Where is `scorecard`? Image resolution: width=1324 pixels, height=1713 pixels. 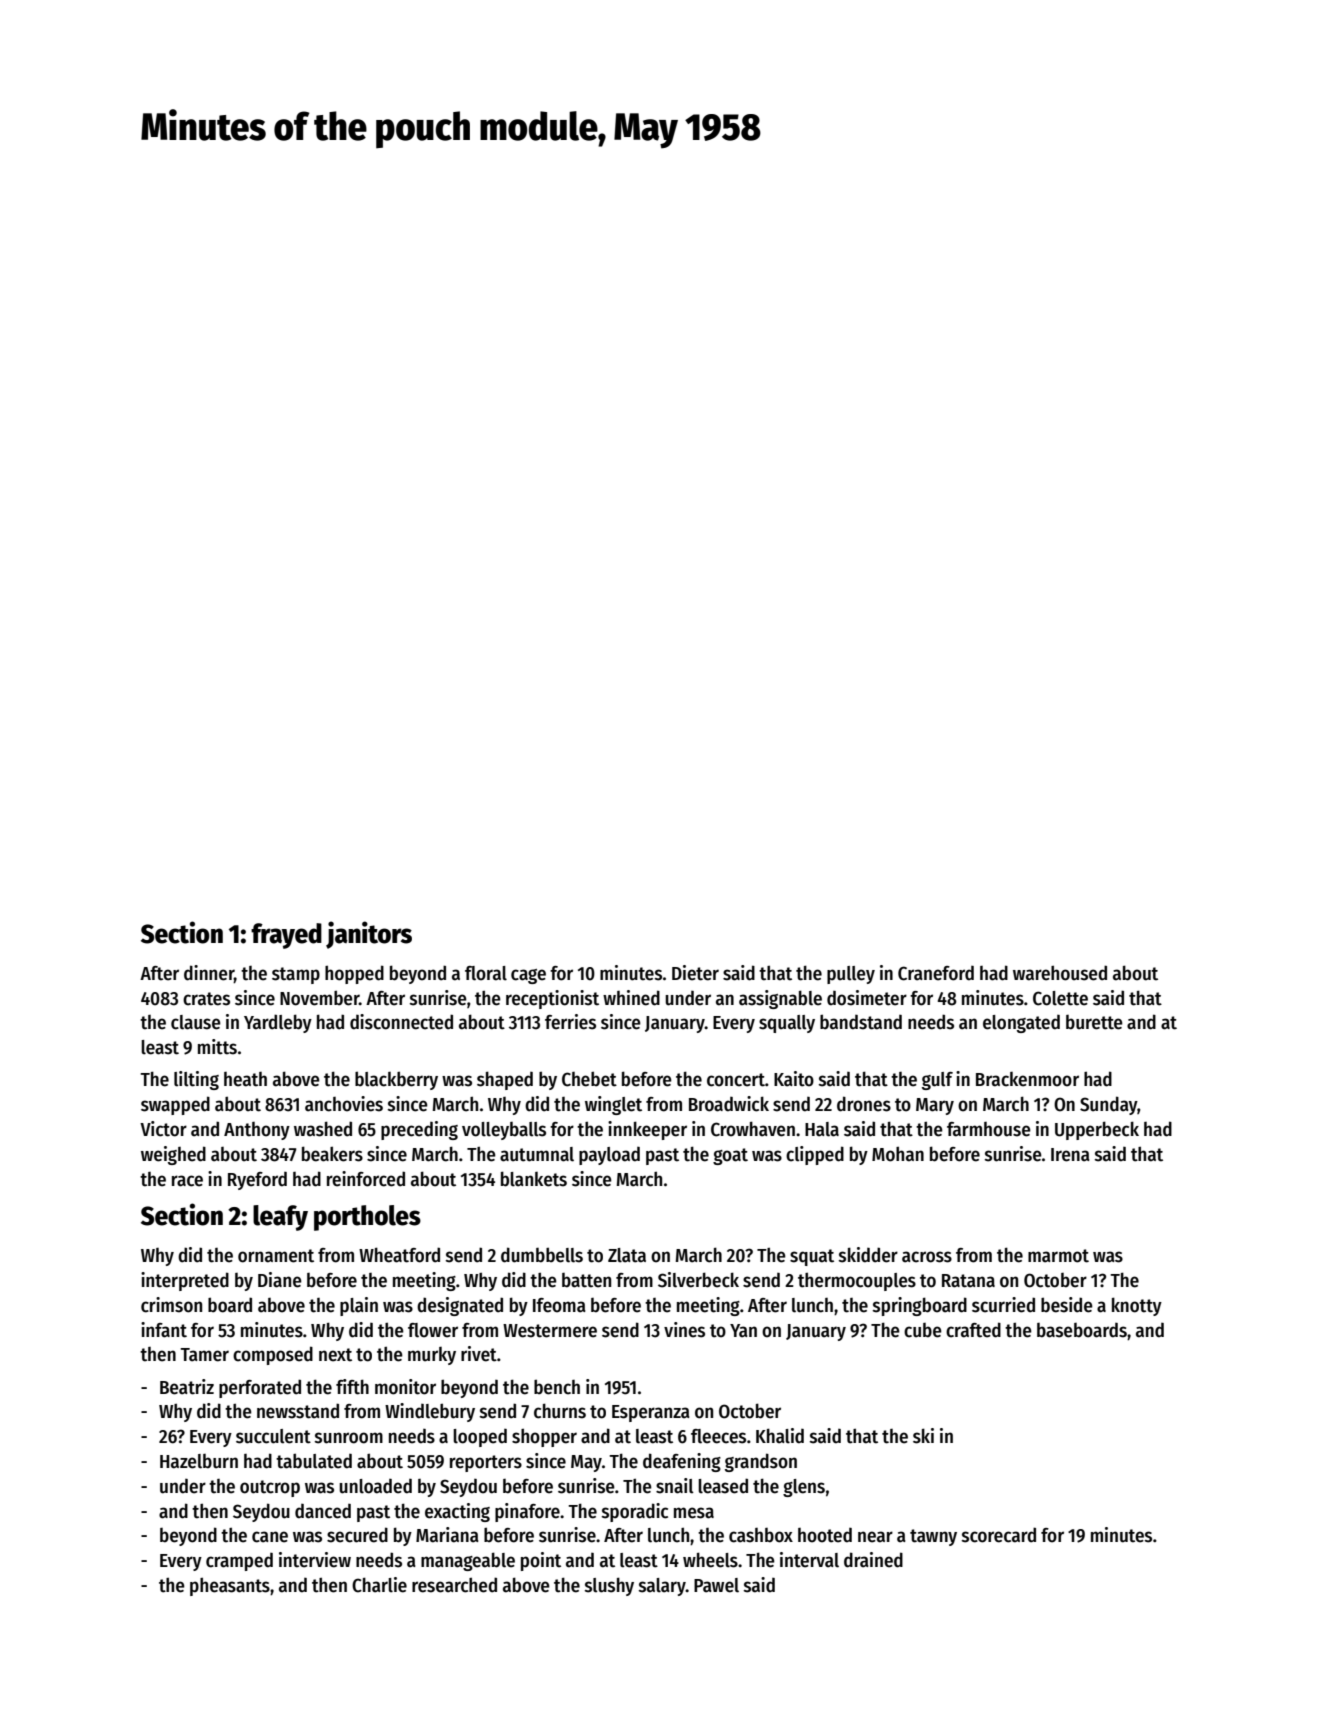
scorecard is located at coordinates (999, 1535).
